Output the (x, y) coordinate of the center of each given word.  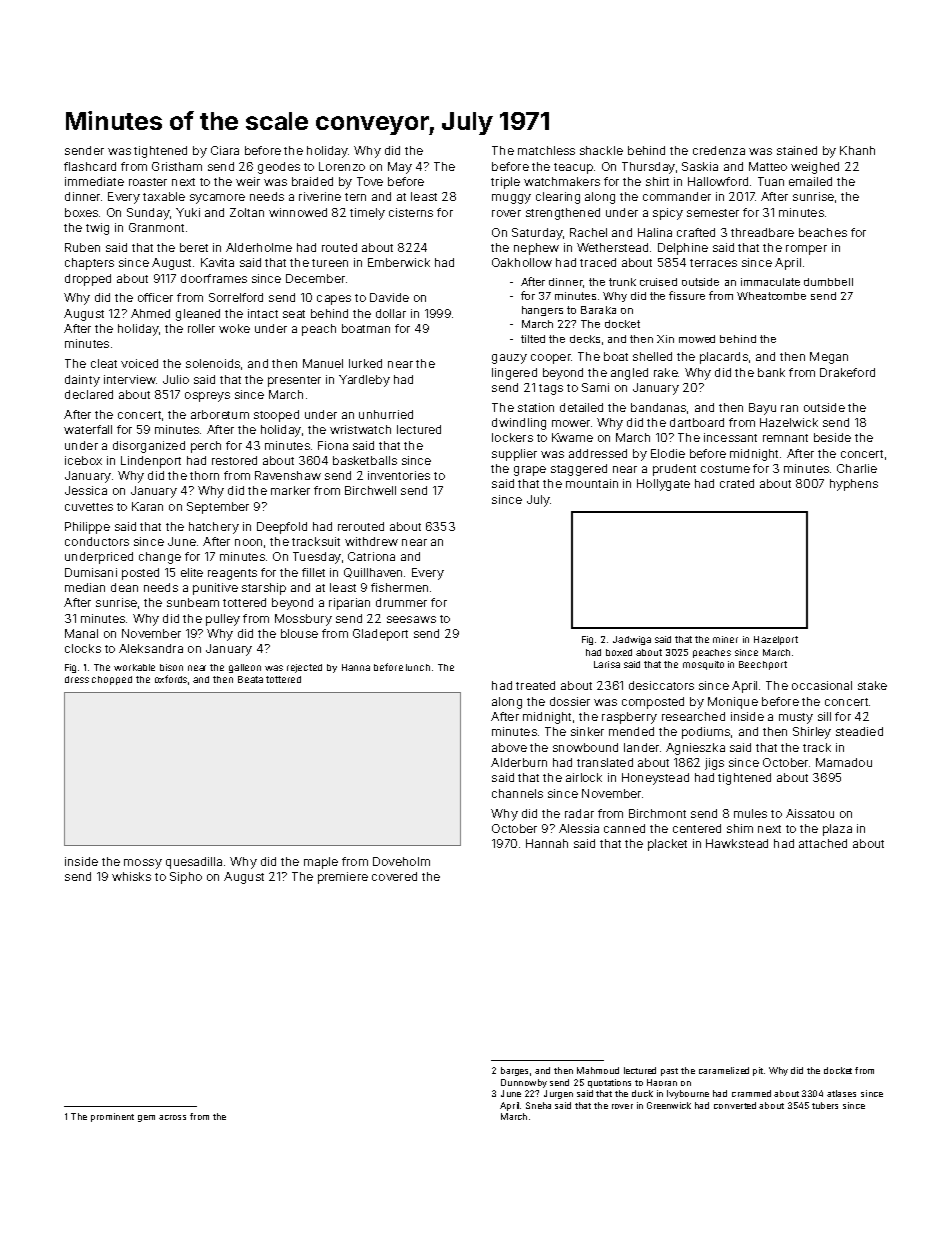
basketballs (365, 460)
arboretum (220, 414)
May (400, 168)
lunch (418, 667)
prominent (112, 1117)
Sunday (148, 214)
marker (290, 490)
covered (394, 876)
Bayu (762, 409)
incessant (730, 437)
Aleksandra (151, 648)
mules (750, 813)
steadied (859, 731)
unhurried (386, 414)
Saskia (700, 166)
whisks (131, 876)
